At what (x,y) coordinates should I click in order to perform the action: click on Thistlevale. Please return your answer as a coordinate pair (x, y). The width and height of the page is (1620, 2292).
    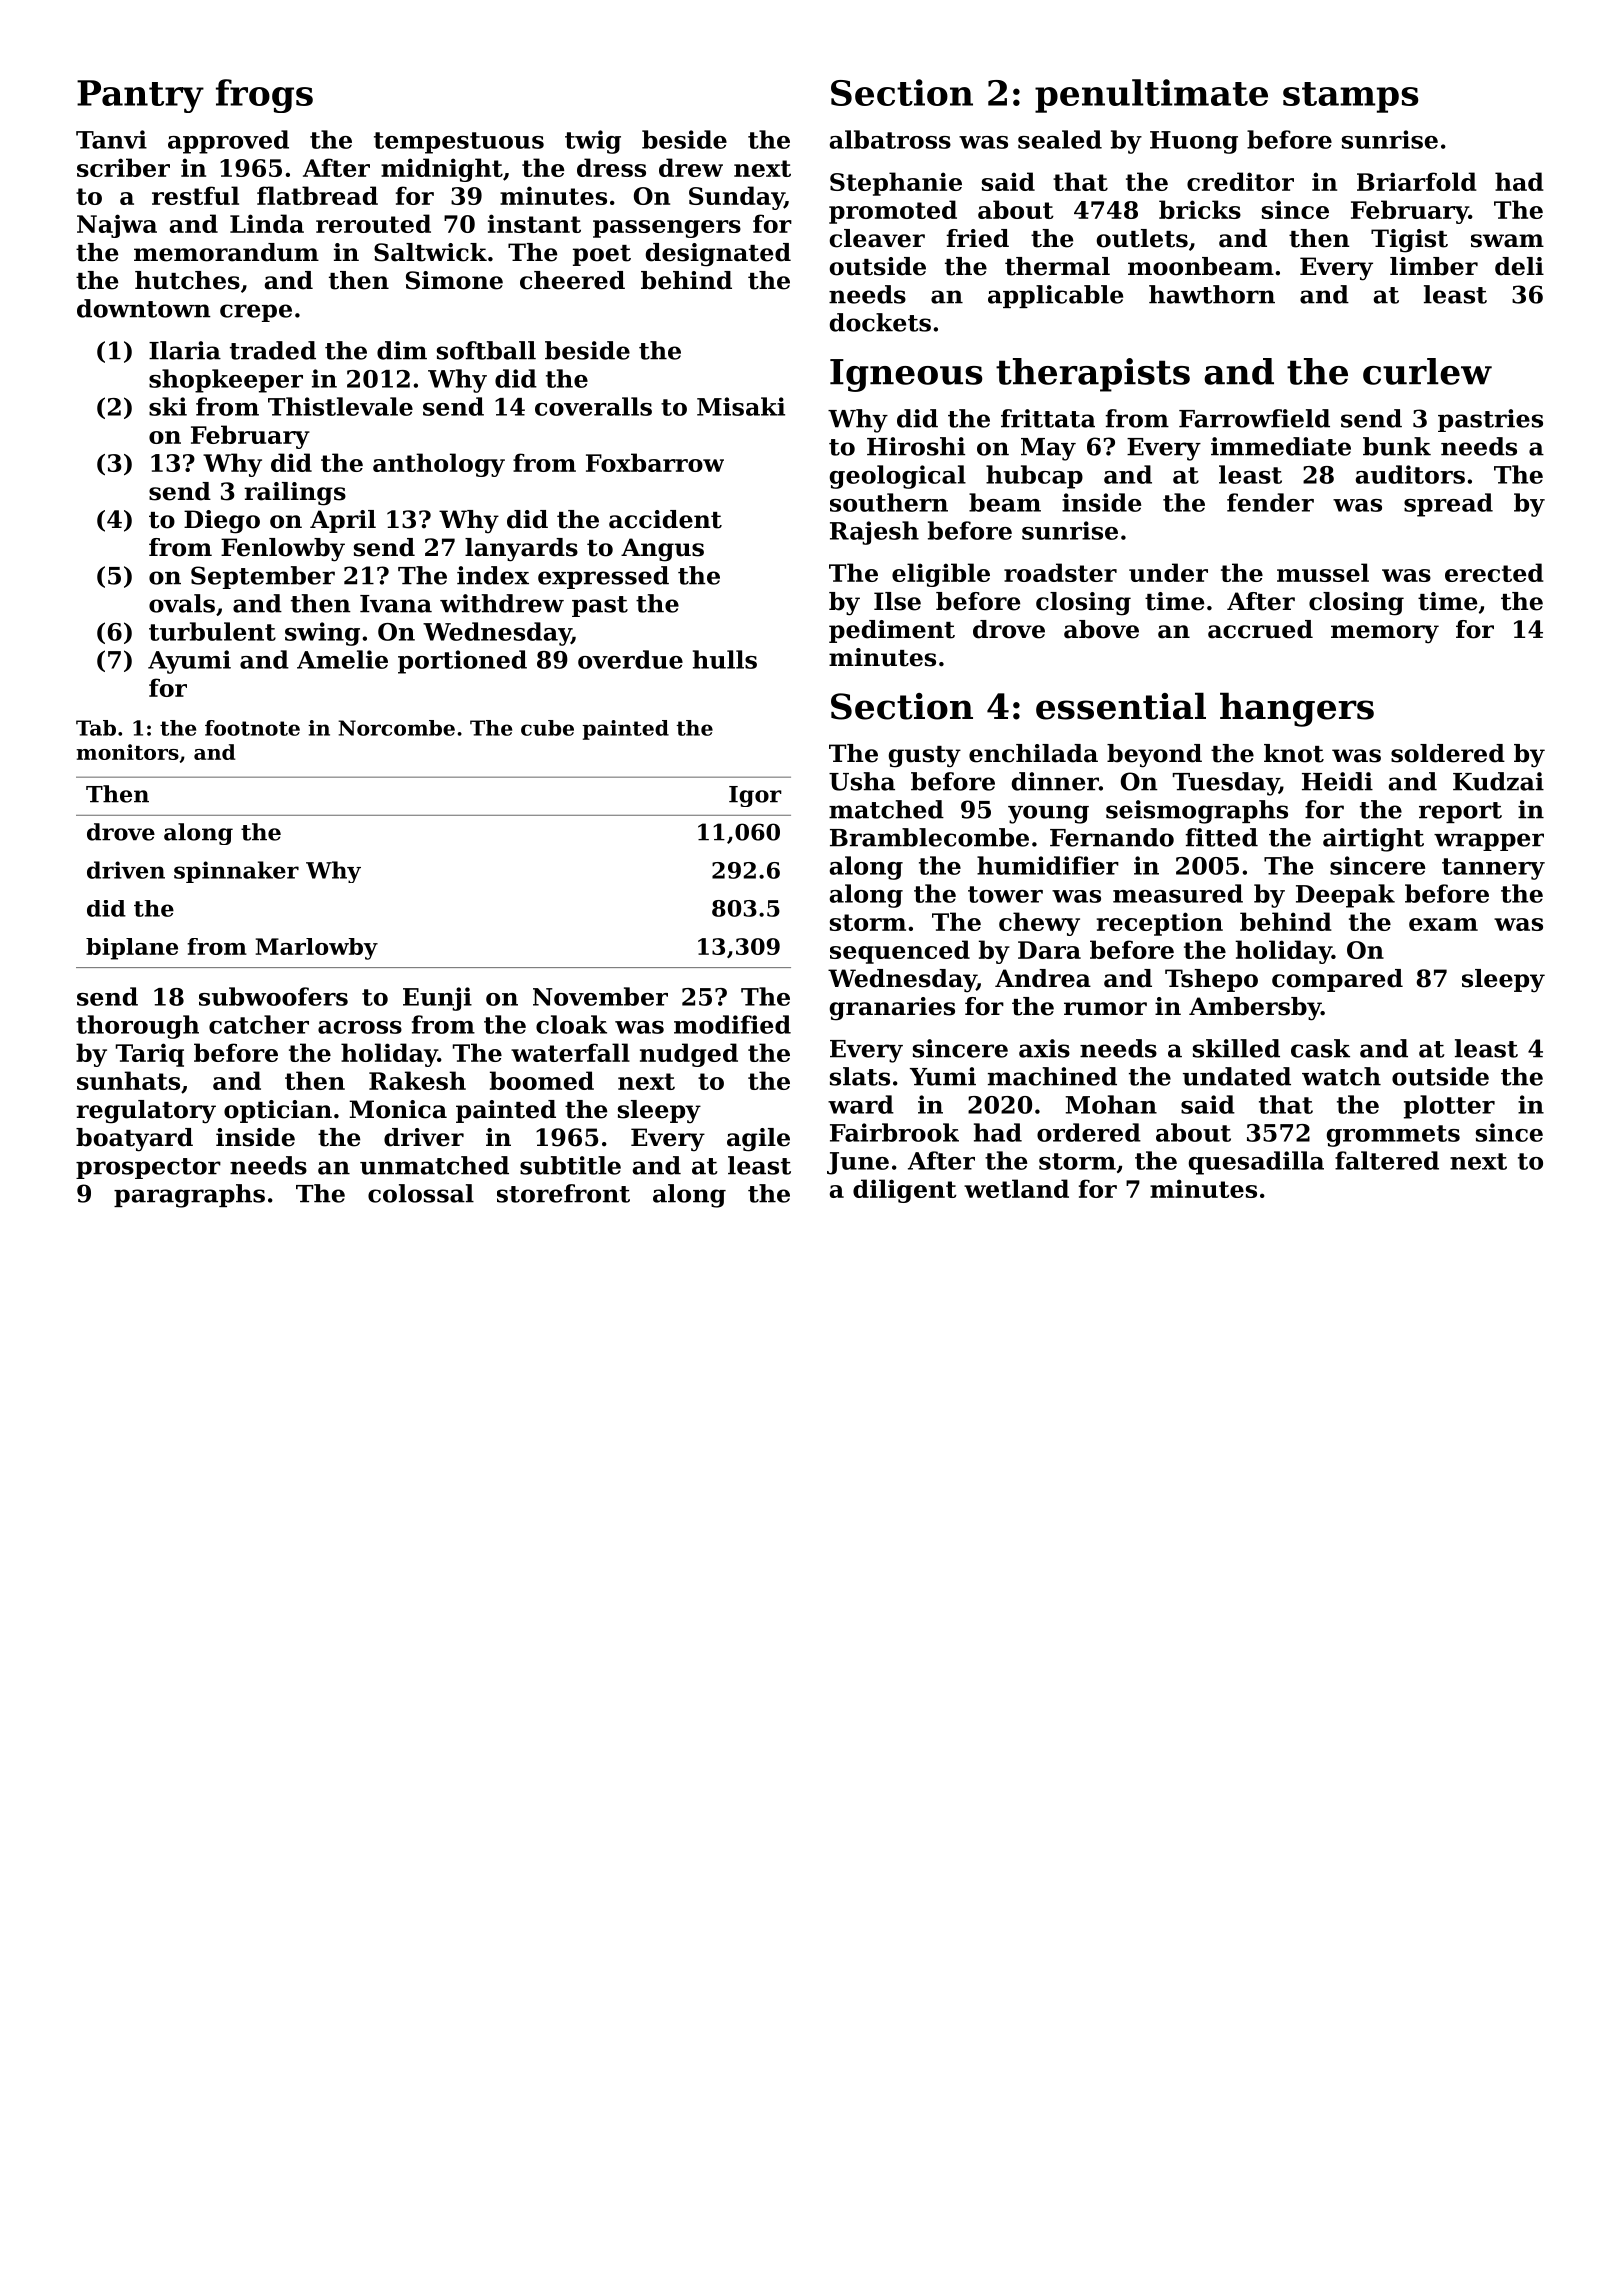
    Looking at the image, I should click on (340, 406).
